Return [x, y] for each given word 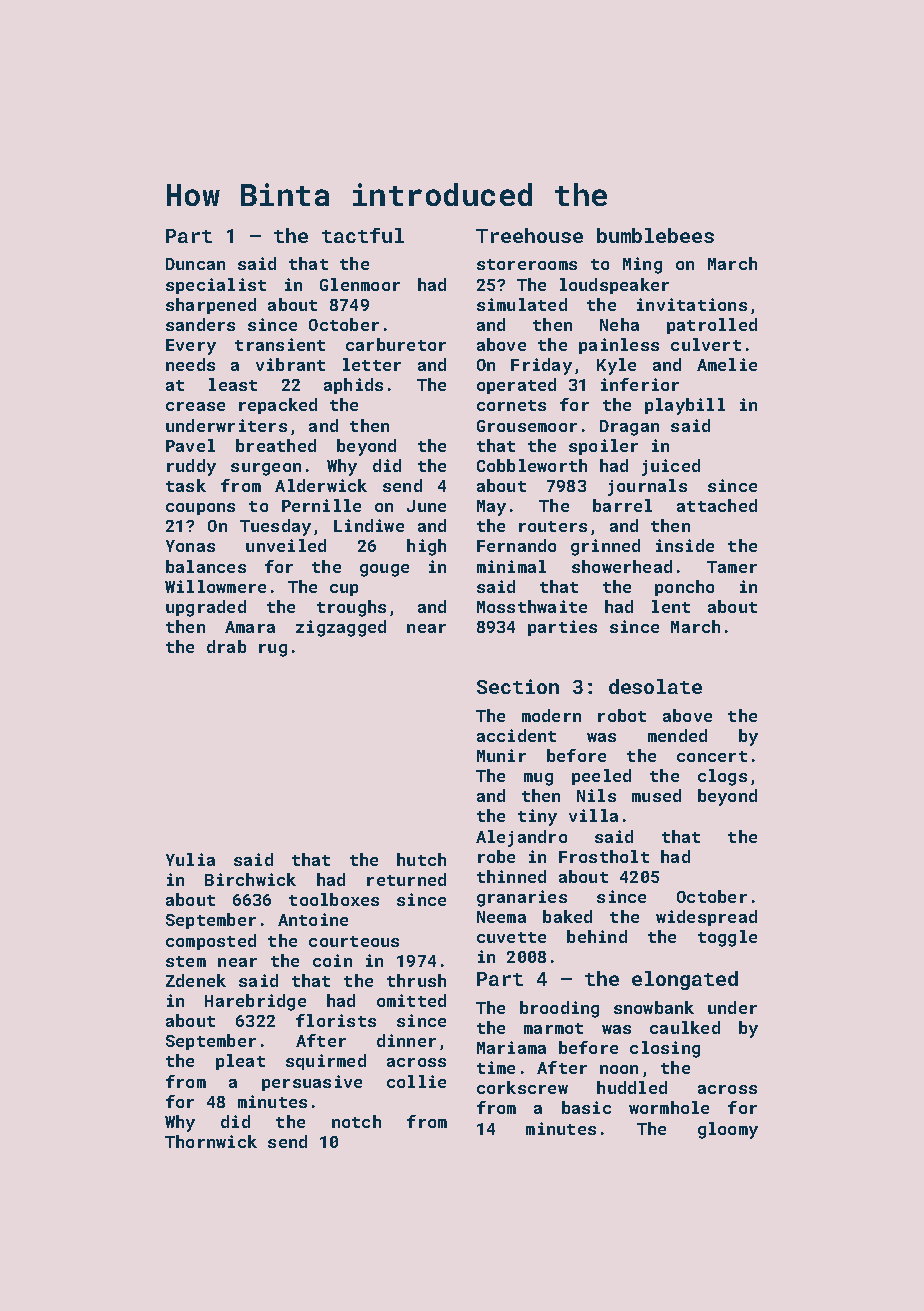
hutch [421, 859]
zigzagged [341, 628]
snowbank [654, 1007]
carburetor [396, 344]
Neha [619, 324]
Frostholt [604, 856]
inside [685, 545]
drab [226, 646]
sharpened [211, 306]
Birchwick [250, 879]
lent [671, 606]
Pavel [190, 445]
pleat [240, 1062]
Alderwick [321, 485]
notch [356, 1121]
